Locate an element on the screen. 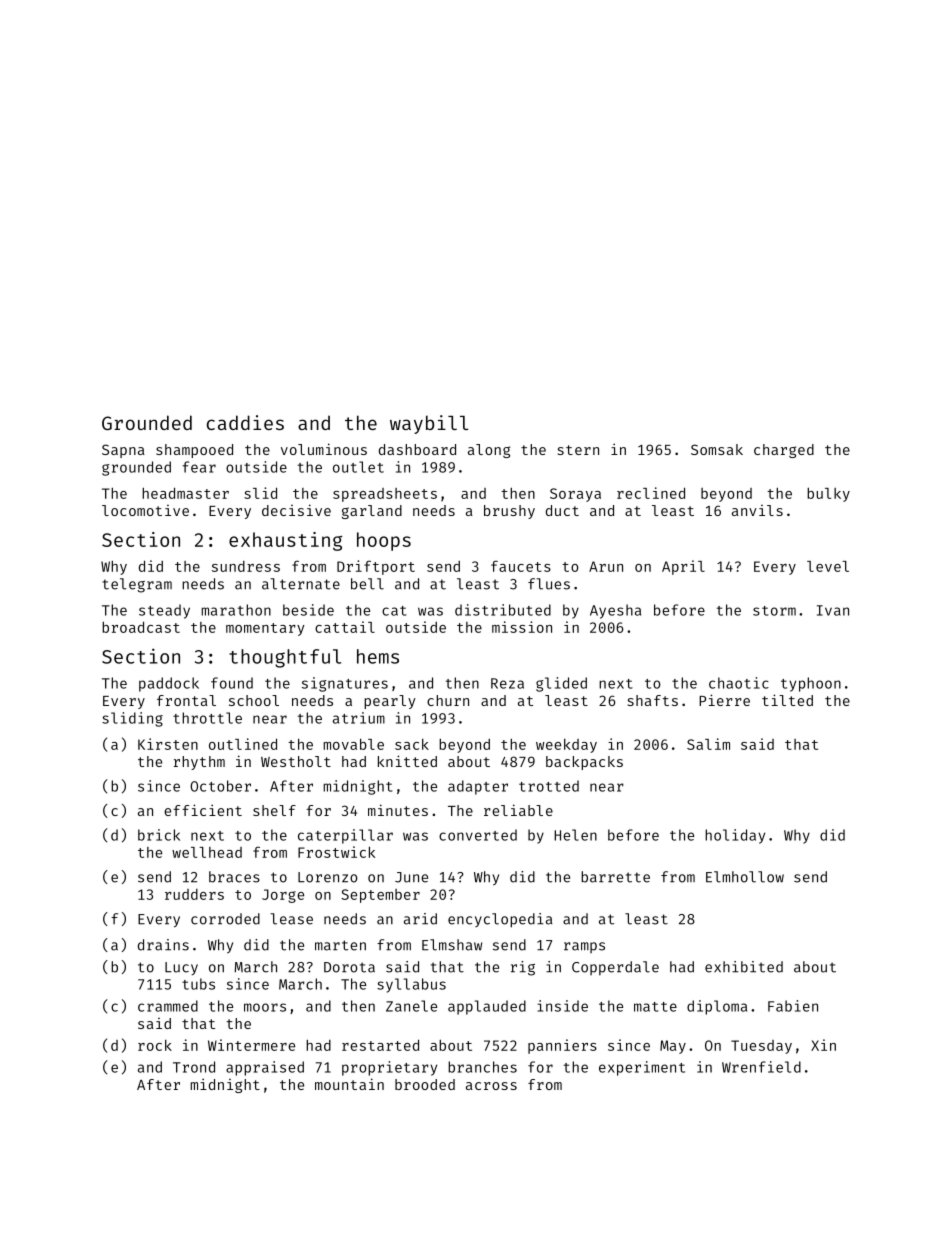 The image size is (952, 1233). appraised is located at coordinates (265, 1068).
